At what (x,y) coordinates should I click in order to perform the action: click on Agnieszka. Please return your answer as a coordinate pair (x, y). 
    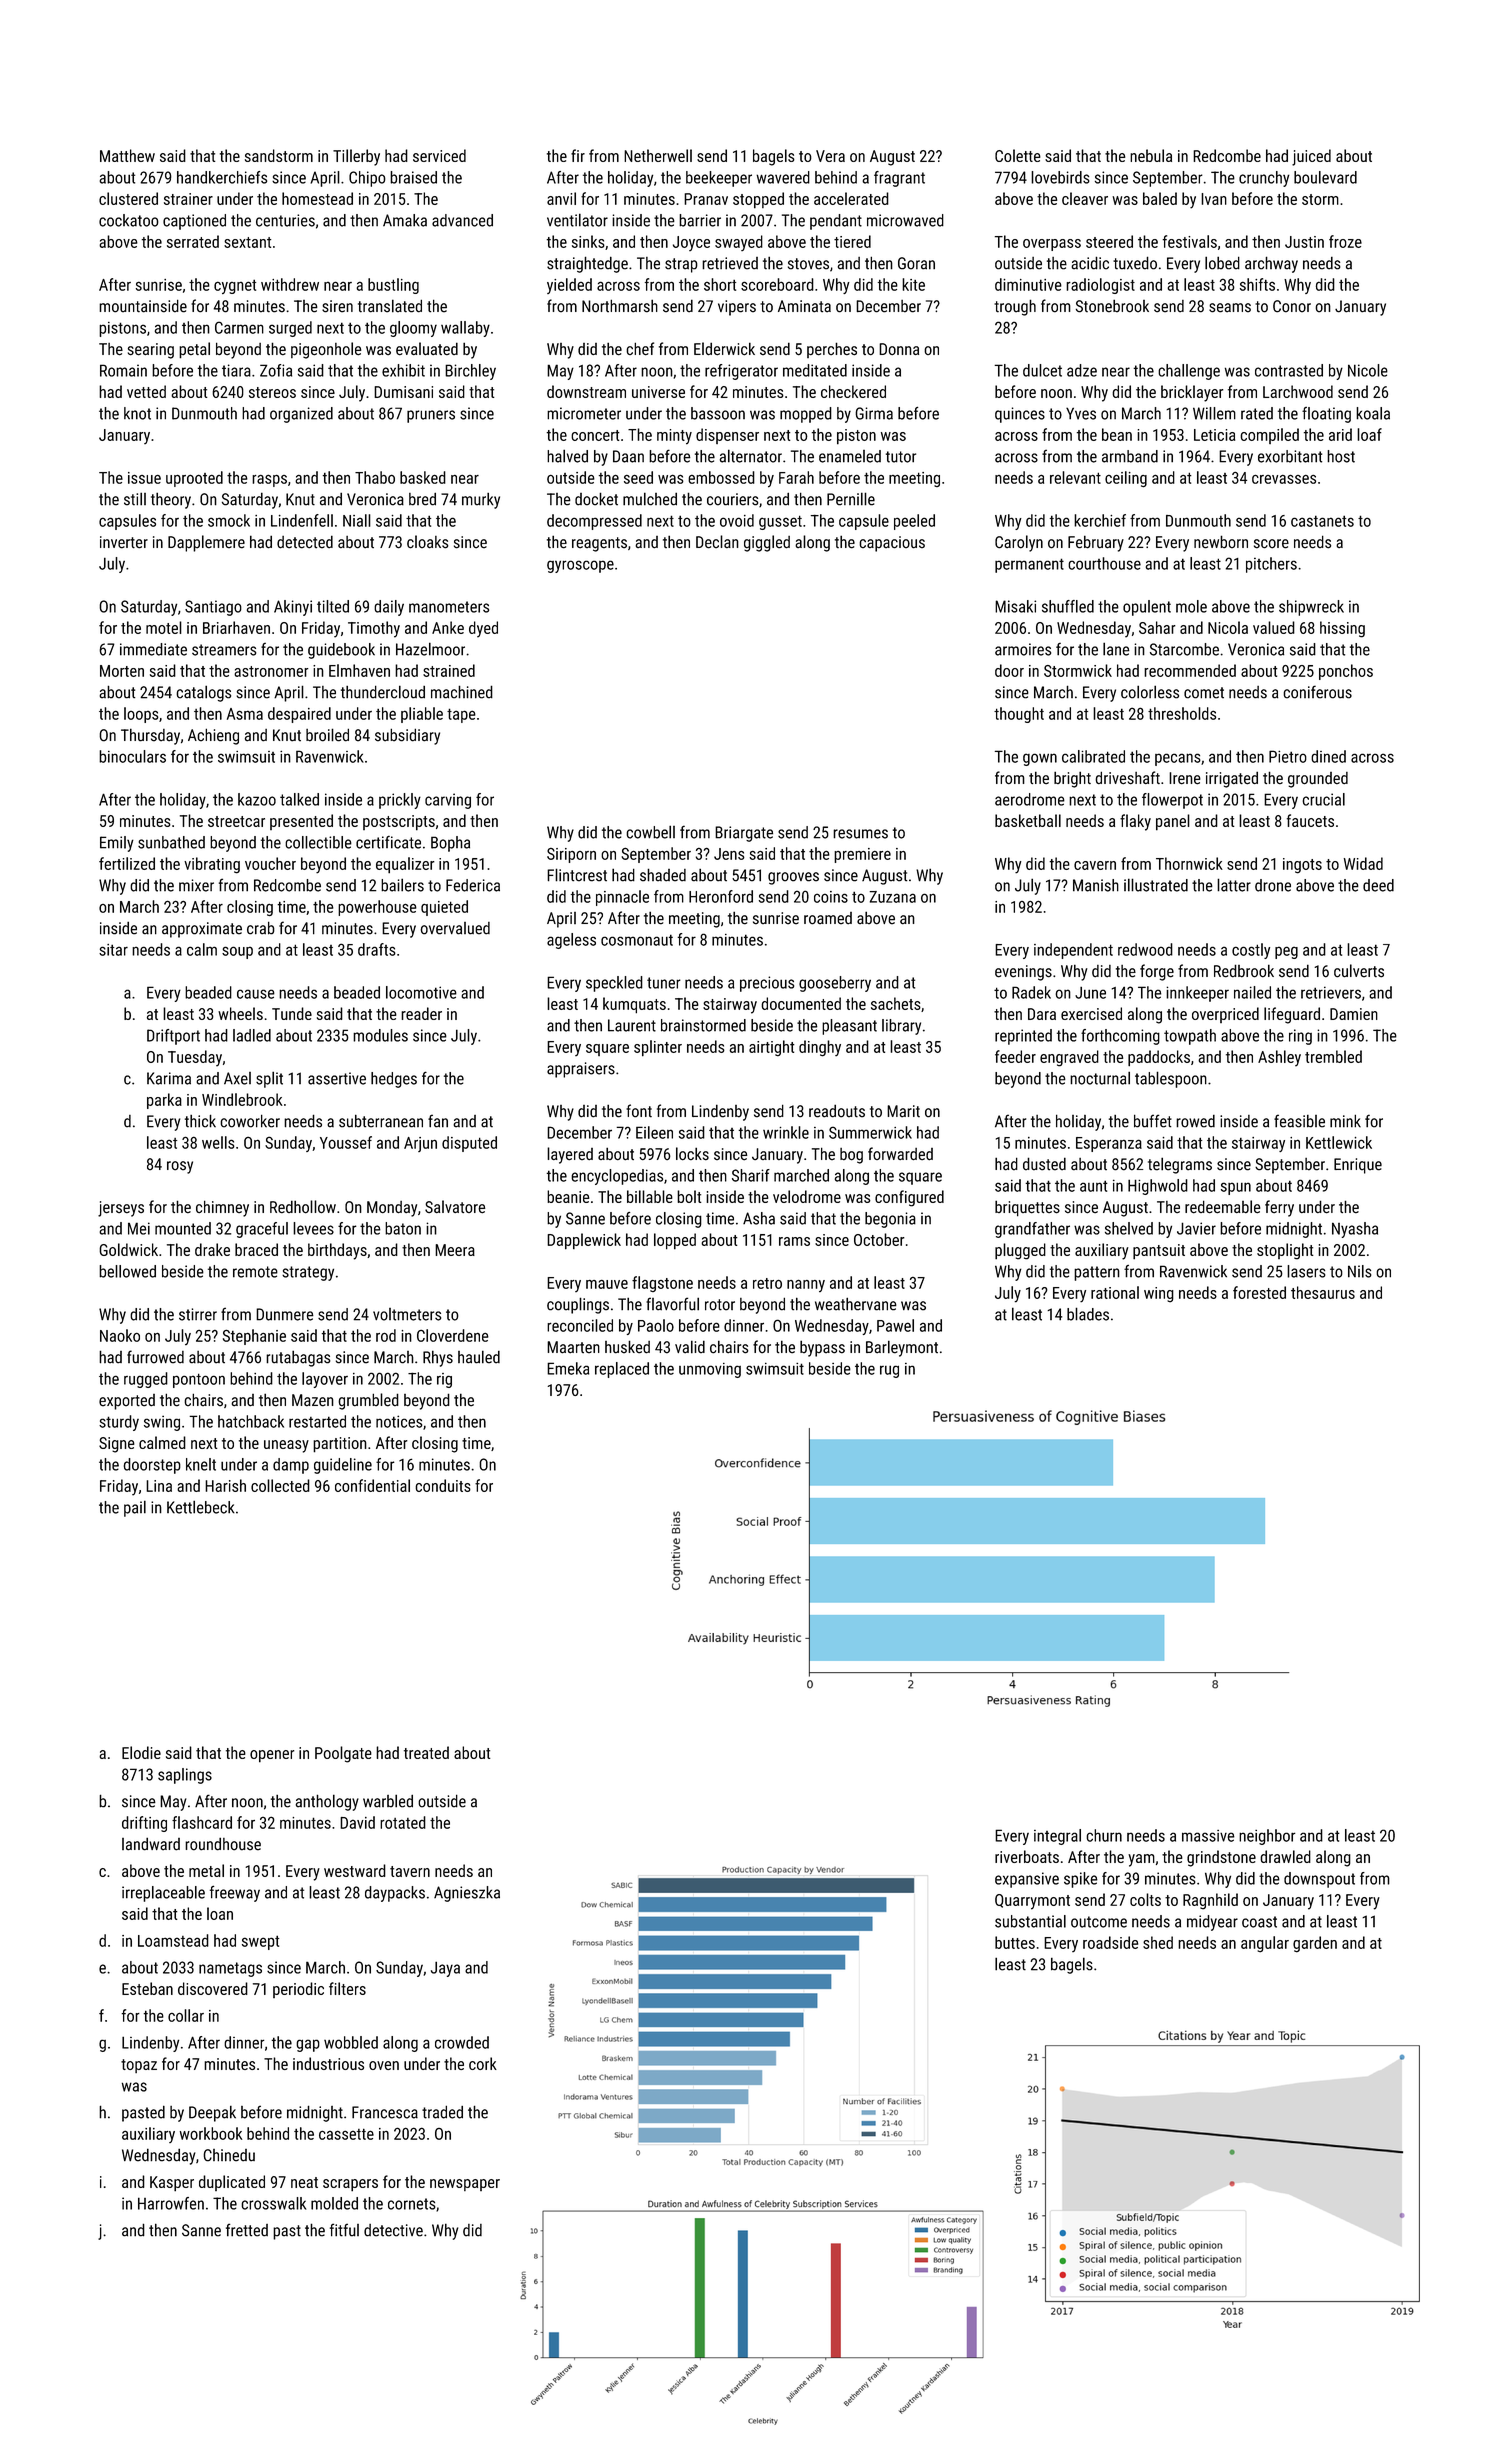
    Looking at the image, I should click on (467, 1894).
